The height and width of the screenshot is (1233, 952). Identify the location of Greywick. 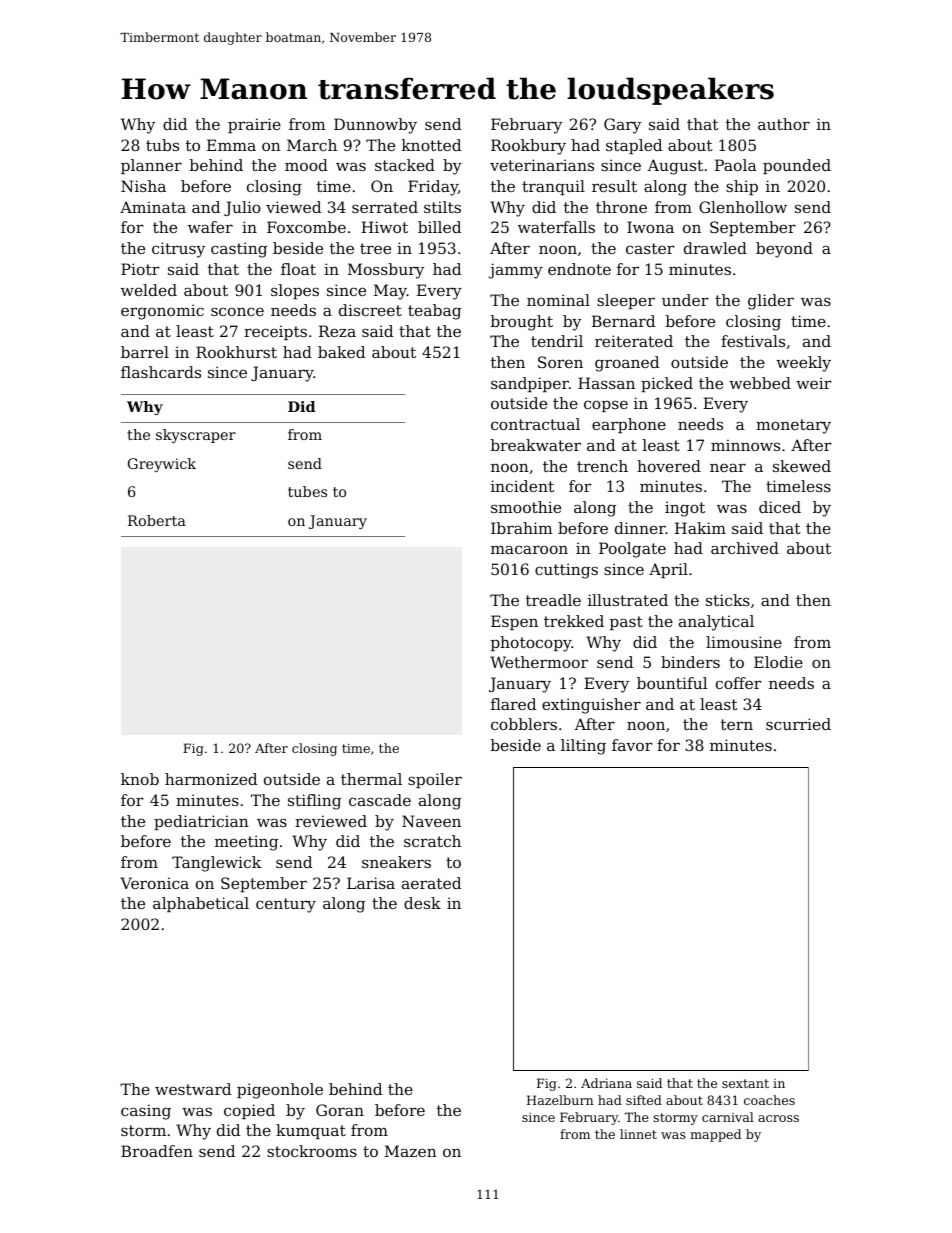
(162, 465).
